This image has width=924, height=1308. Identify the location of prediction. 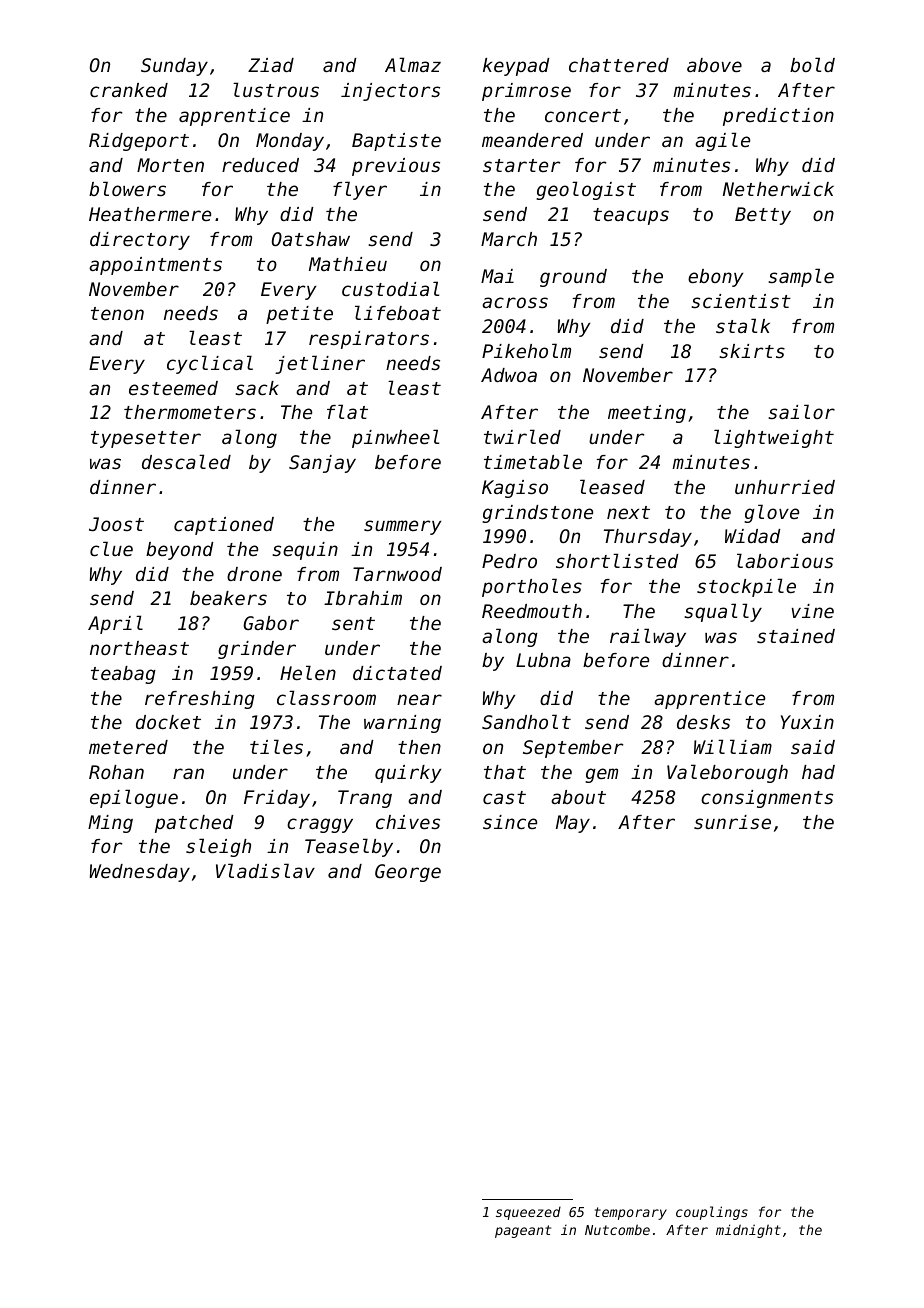
(778, 117).
